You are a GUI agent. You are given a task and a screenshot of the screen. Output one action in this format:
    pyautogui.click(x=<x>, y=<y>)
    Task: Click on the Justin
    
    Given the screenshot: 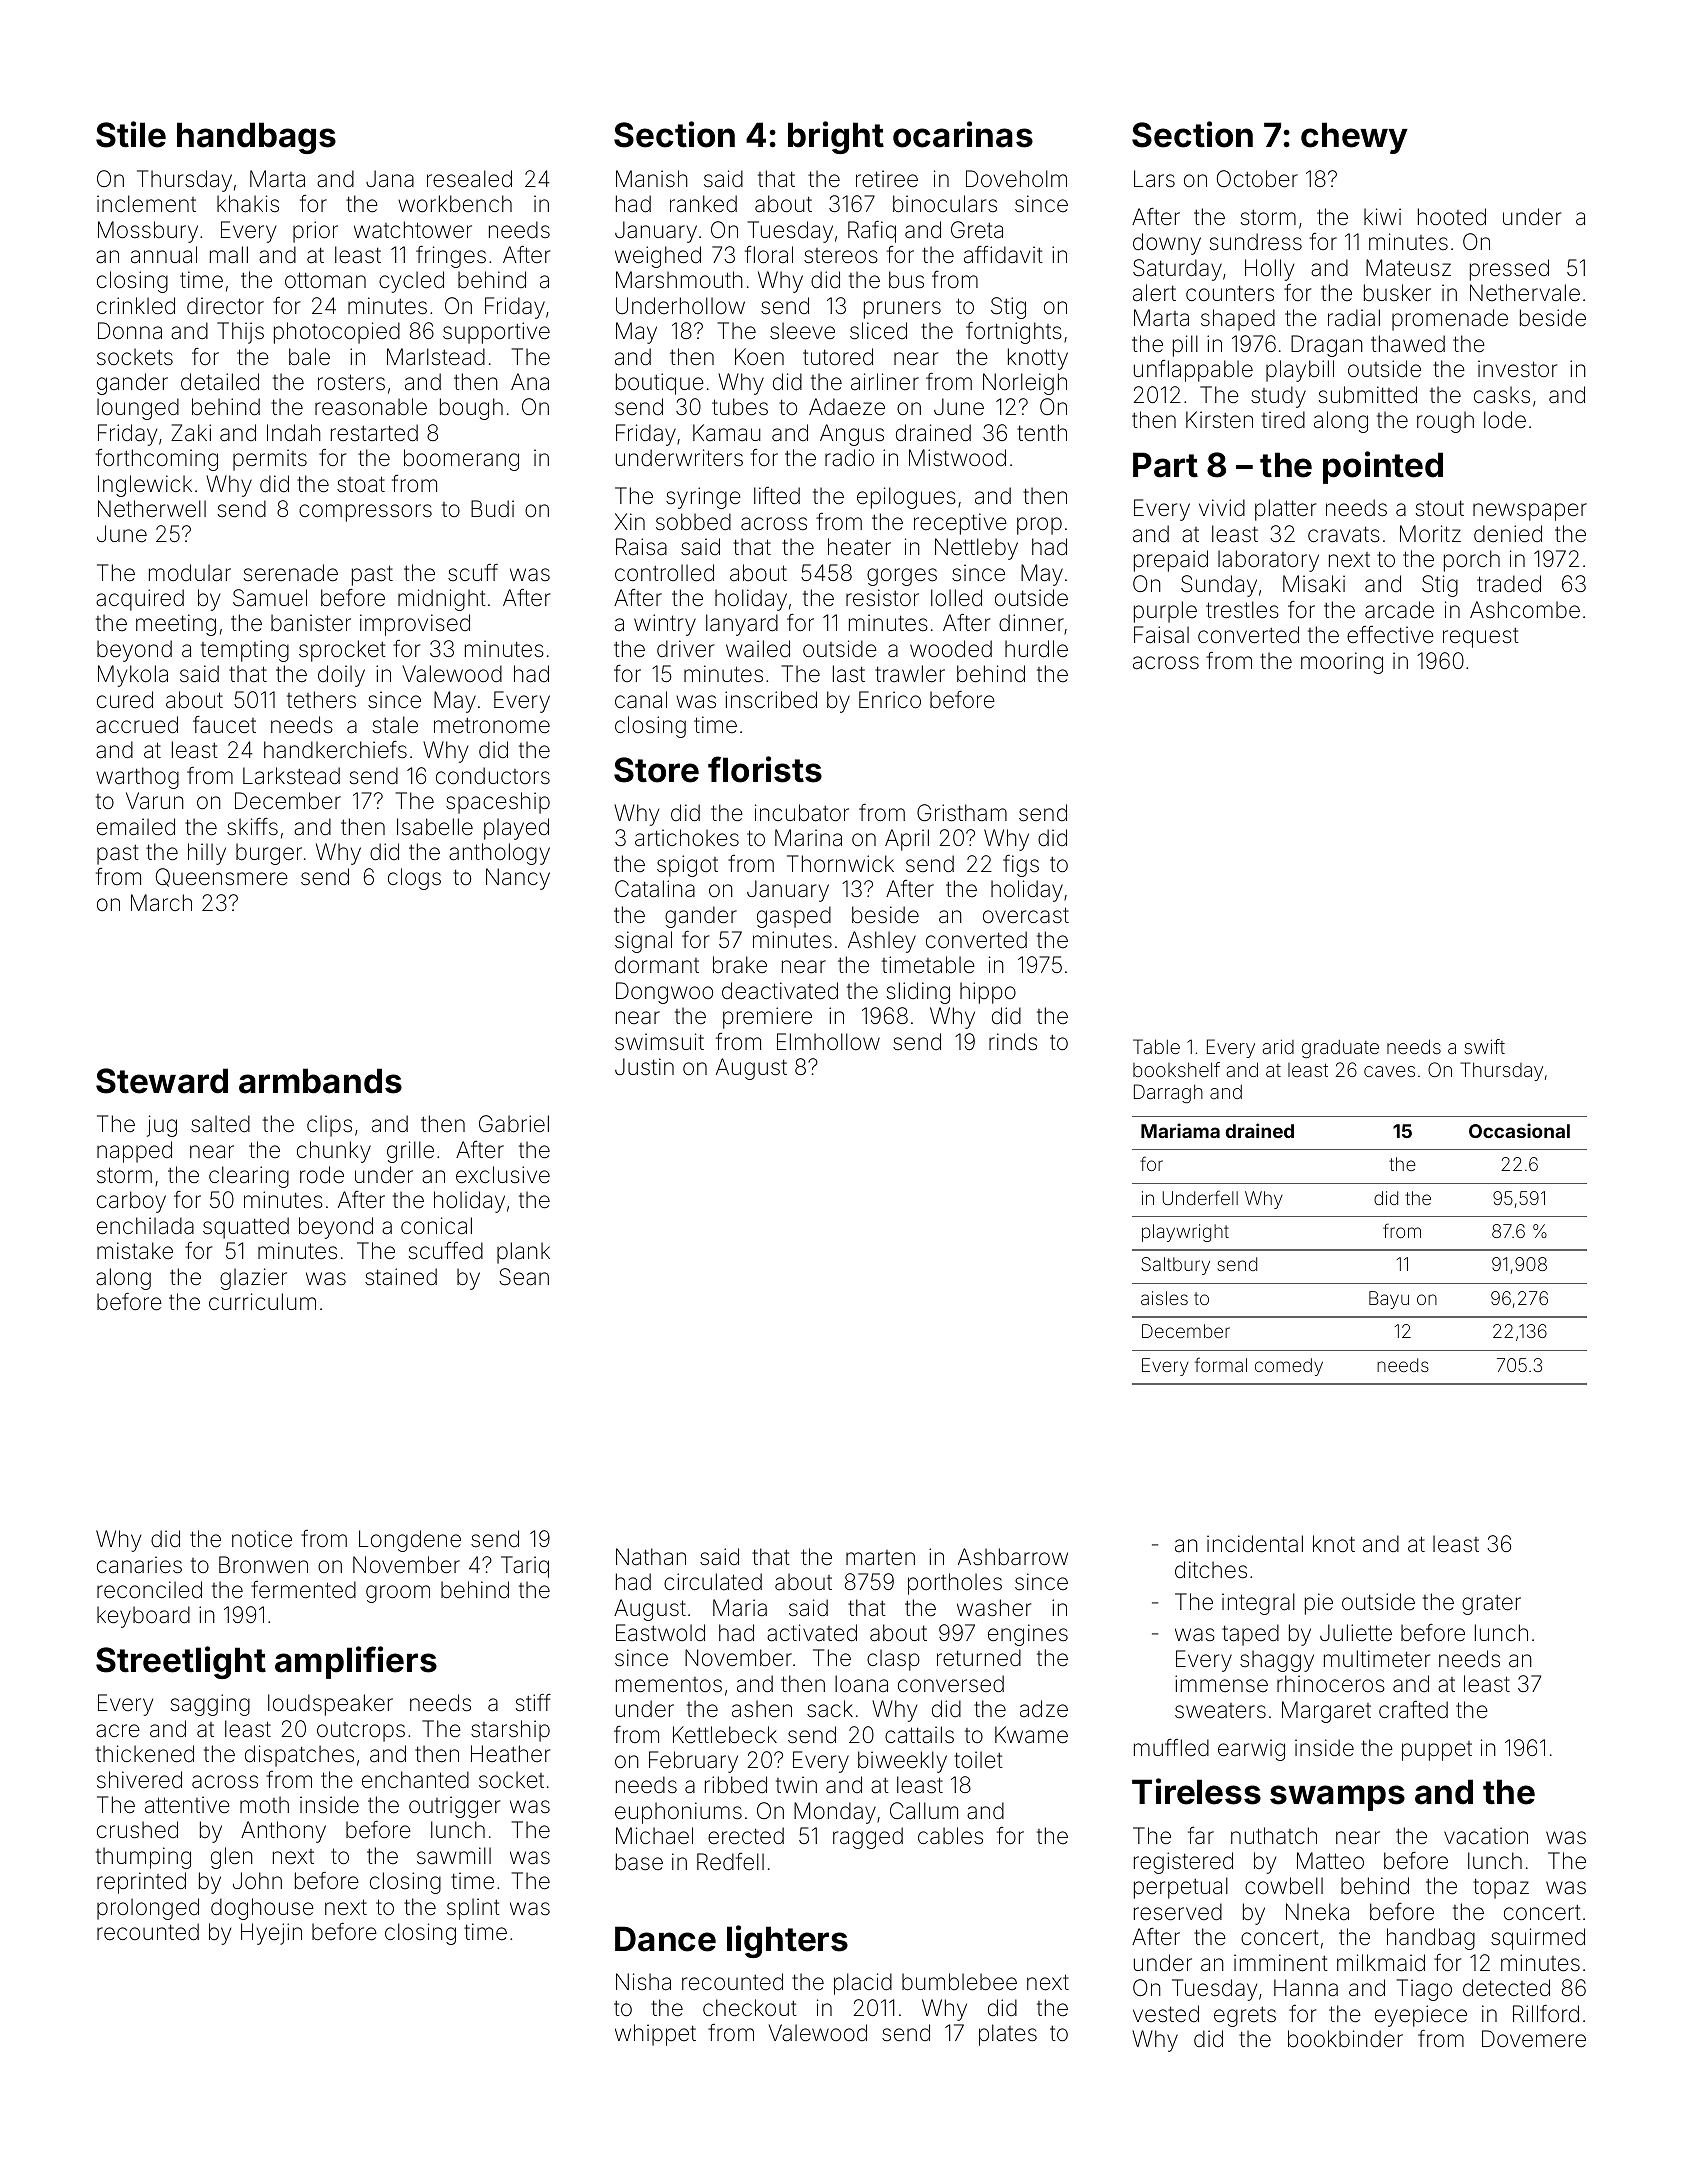 What is the action you would take?
    pyautogui.click(x=644, y=1067)
